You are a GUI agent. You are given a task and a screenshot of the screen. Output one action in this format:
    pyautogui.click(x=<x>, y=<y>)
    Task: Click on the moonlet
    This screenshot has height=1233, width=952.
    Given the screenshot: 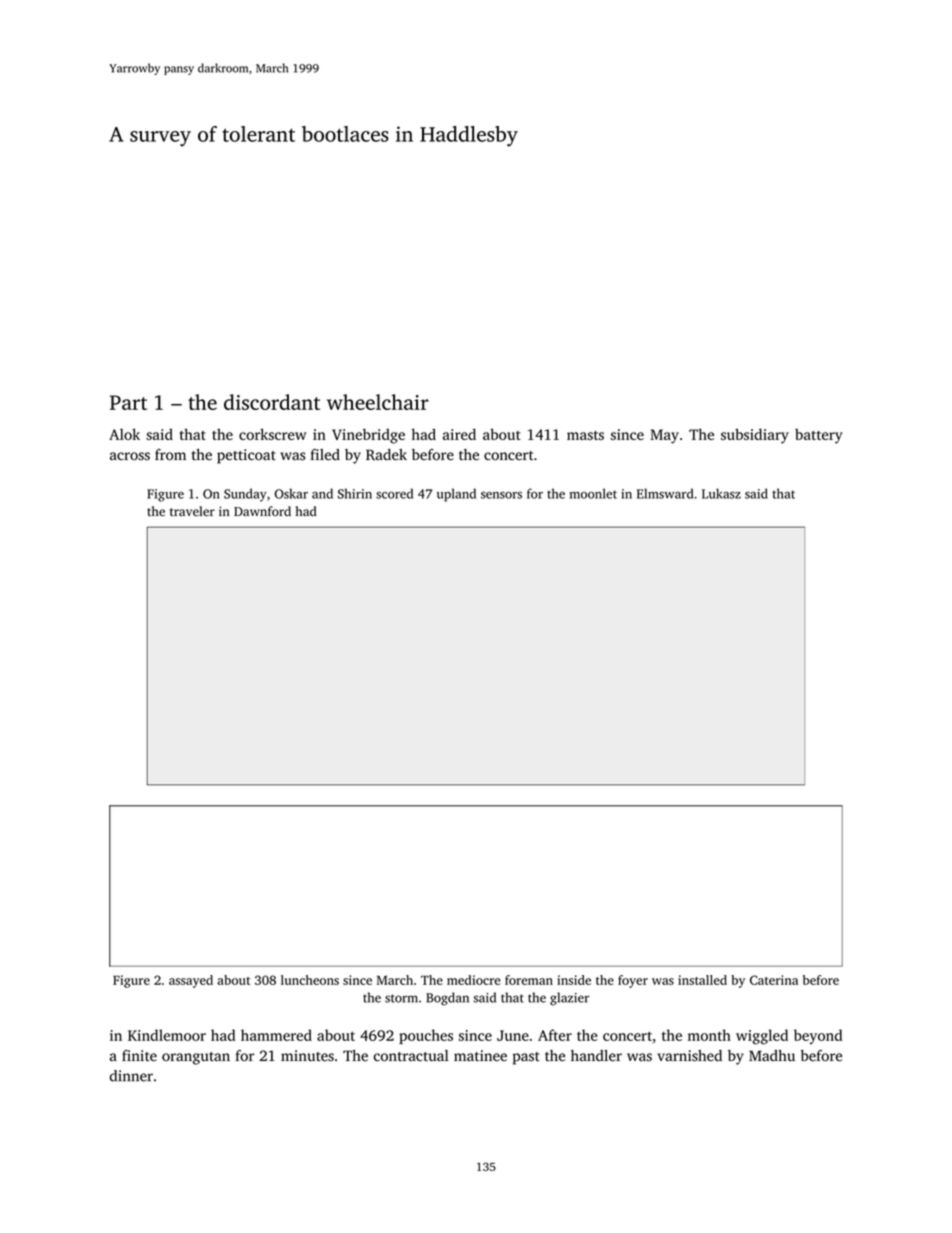 What is the action you would take?
    pyautogui.click(x=593, y=493)
